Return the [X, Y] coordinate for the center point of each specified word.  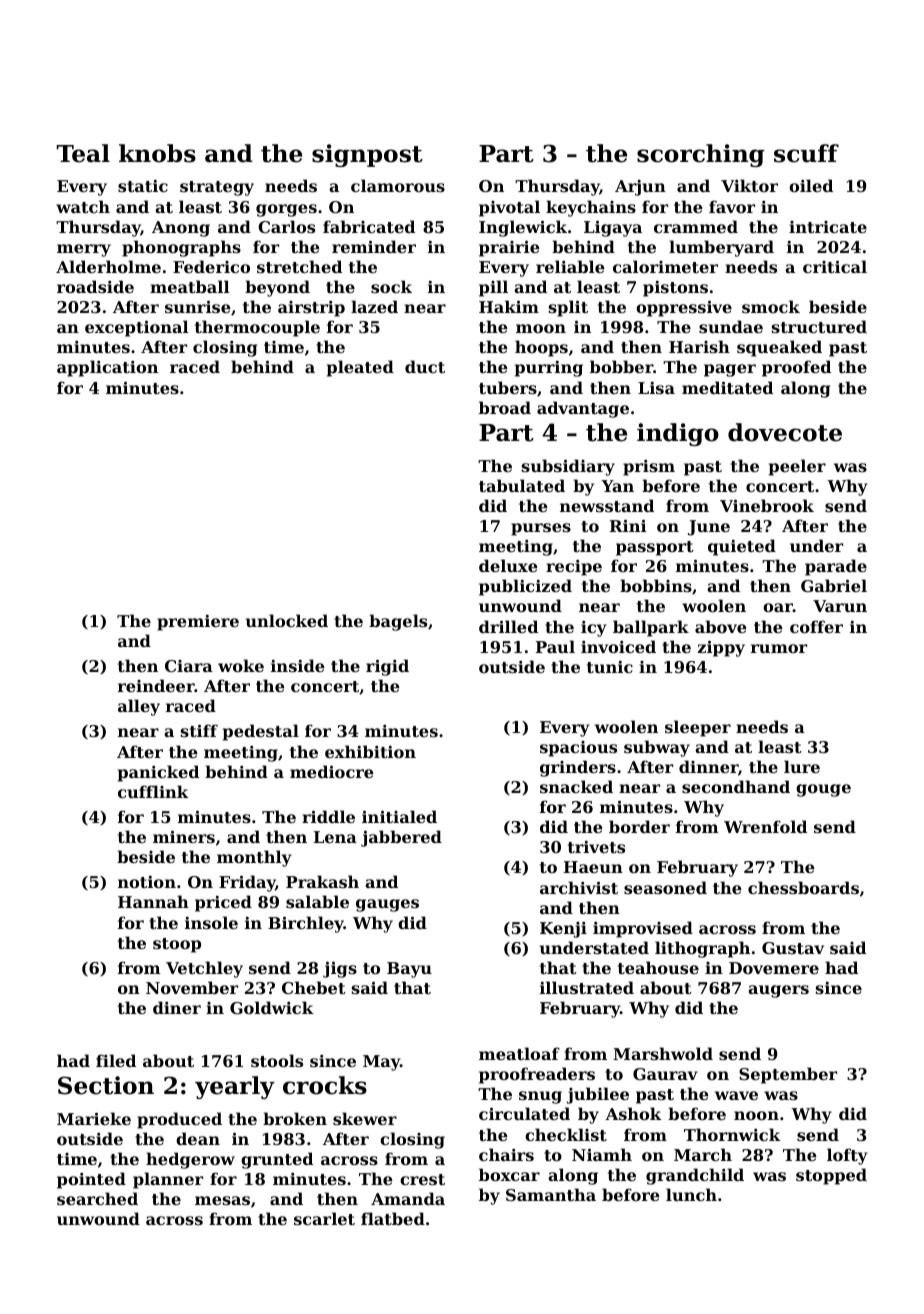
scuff [806, 153]
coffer [816, 626]
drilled [508, 626]
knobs [157, 153]
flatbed [393, 1218]
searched [97, 1198]
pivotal [509, 208]
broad [505, 407]
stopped [831, 1176]
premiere [198, 622]
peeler [797, 467]
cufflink [153, 791]
